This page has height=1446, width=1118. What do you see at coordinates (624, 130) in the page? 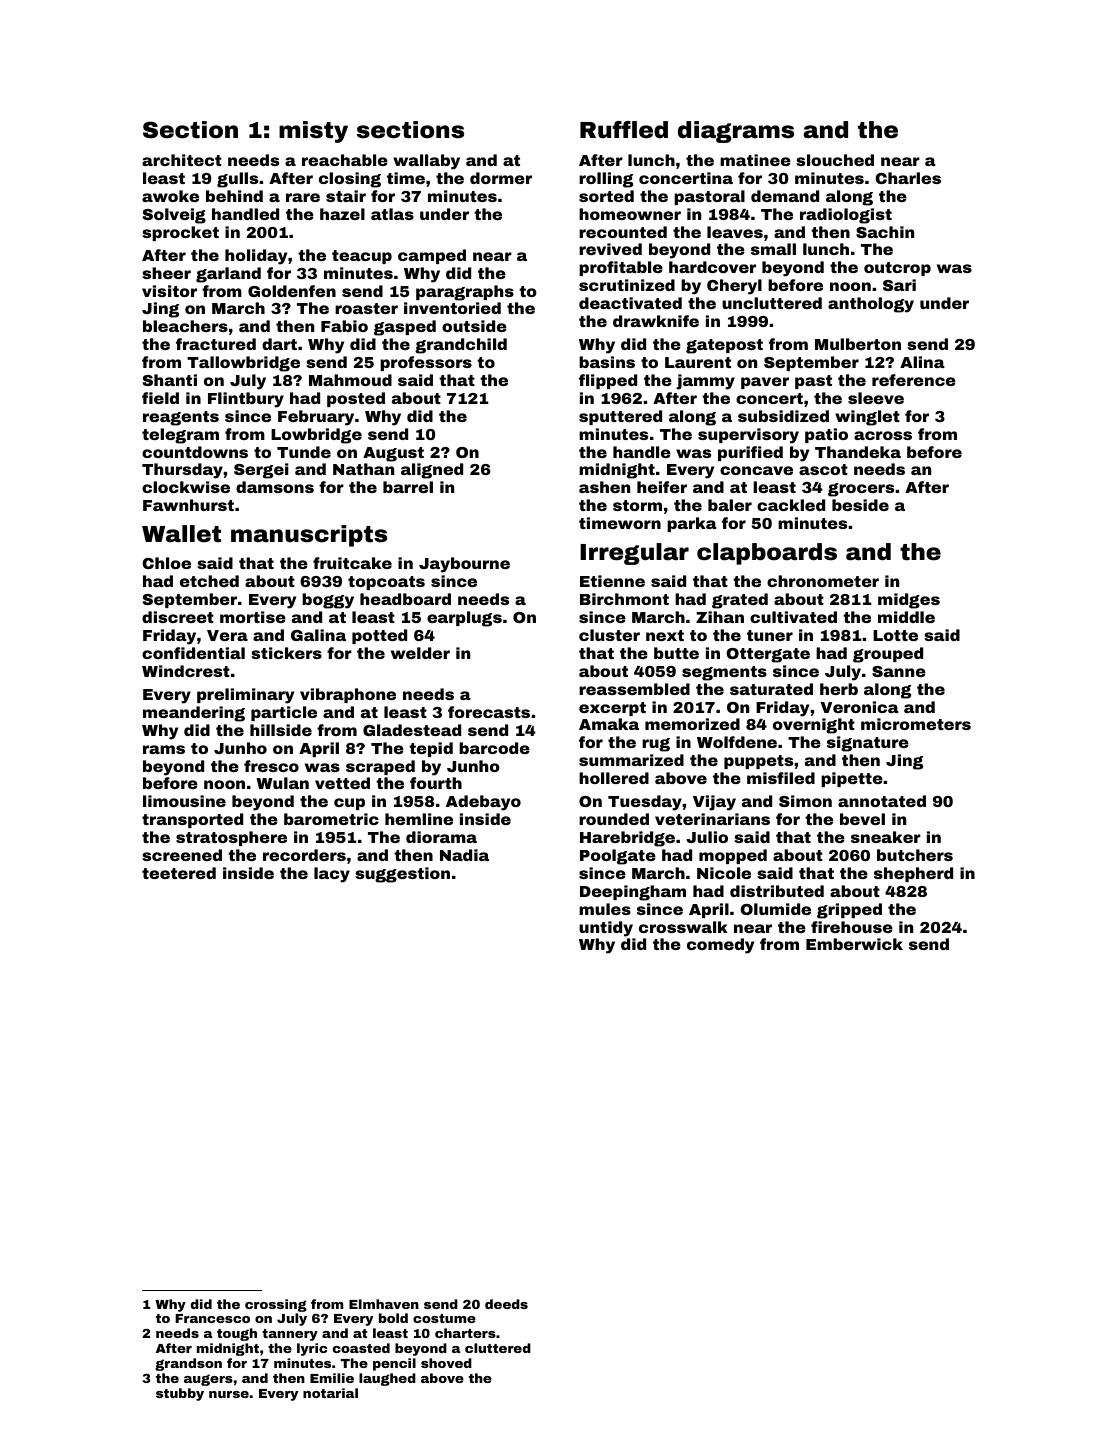
I see `Ruffled` at bounding box center [624, 130].
